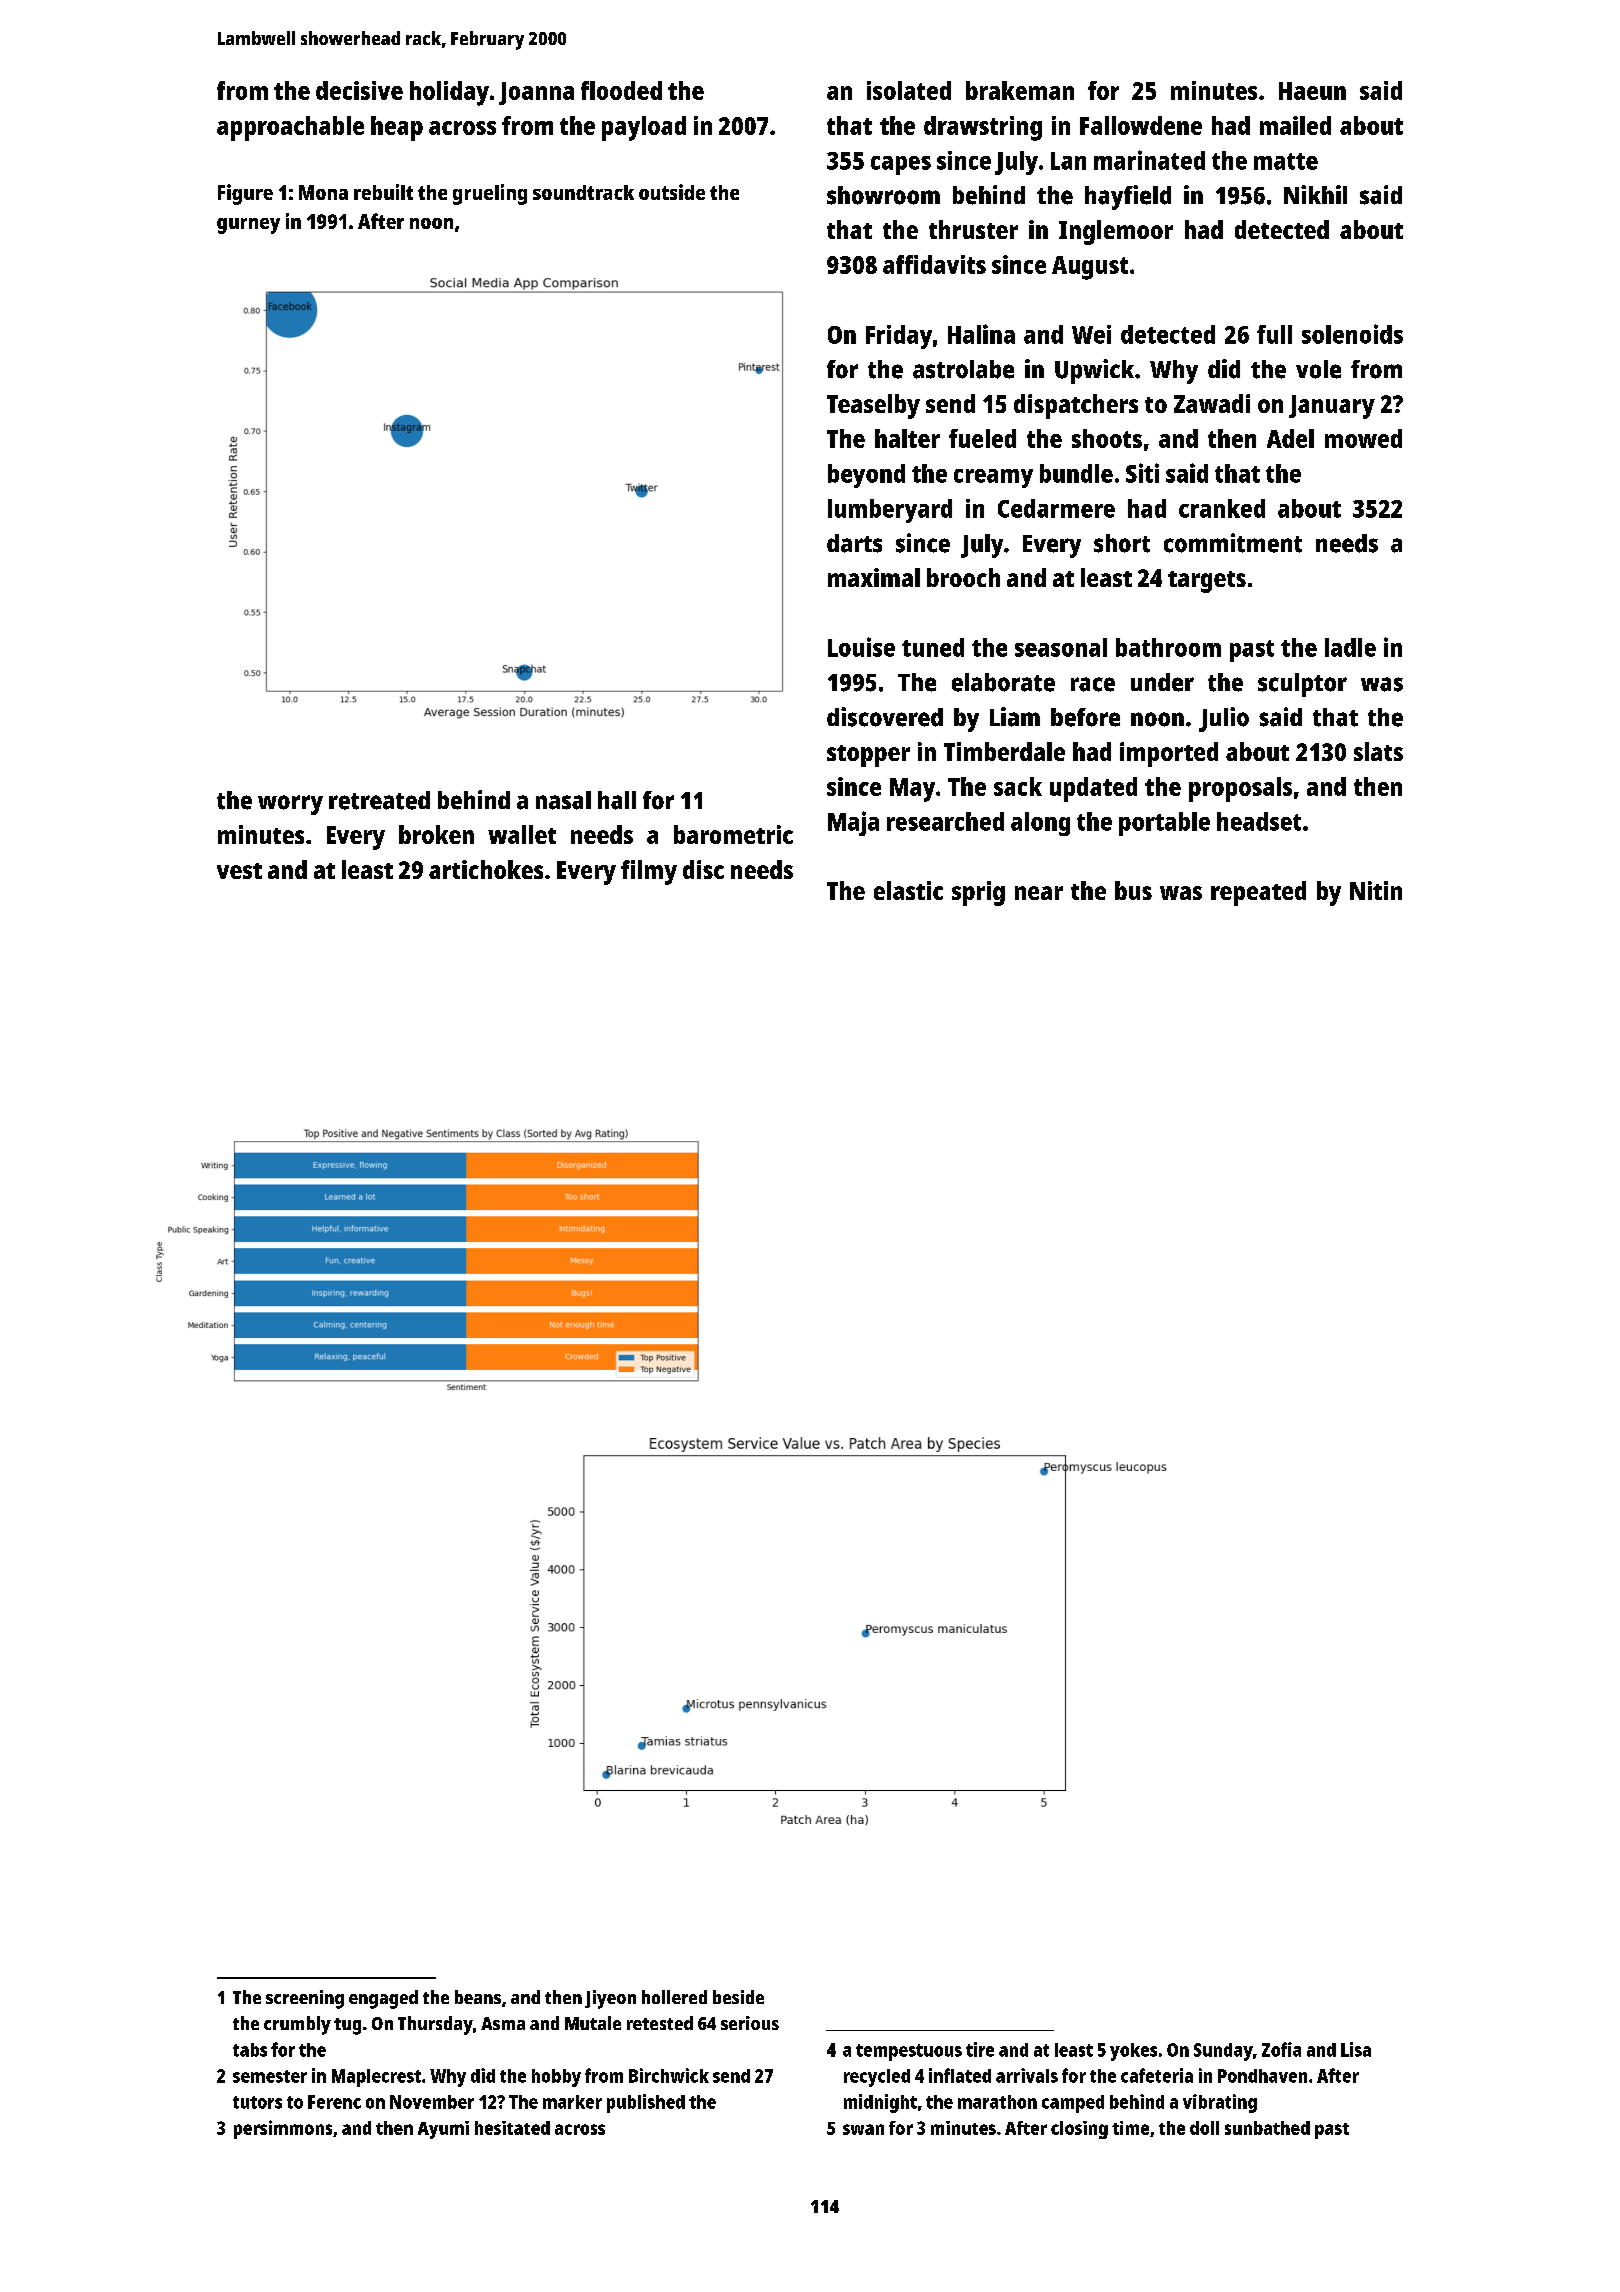 Image resolution: width=1620 pixels, height=2292 pixels. Describe the element at coordinates (863, 2129) in the document. I see `swan` at that location.
